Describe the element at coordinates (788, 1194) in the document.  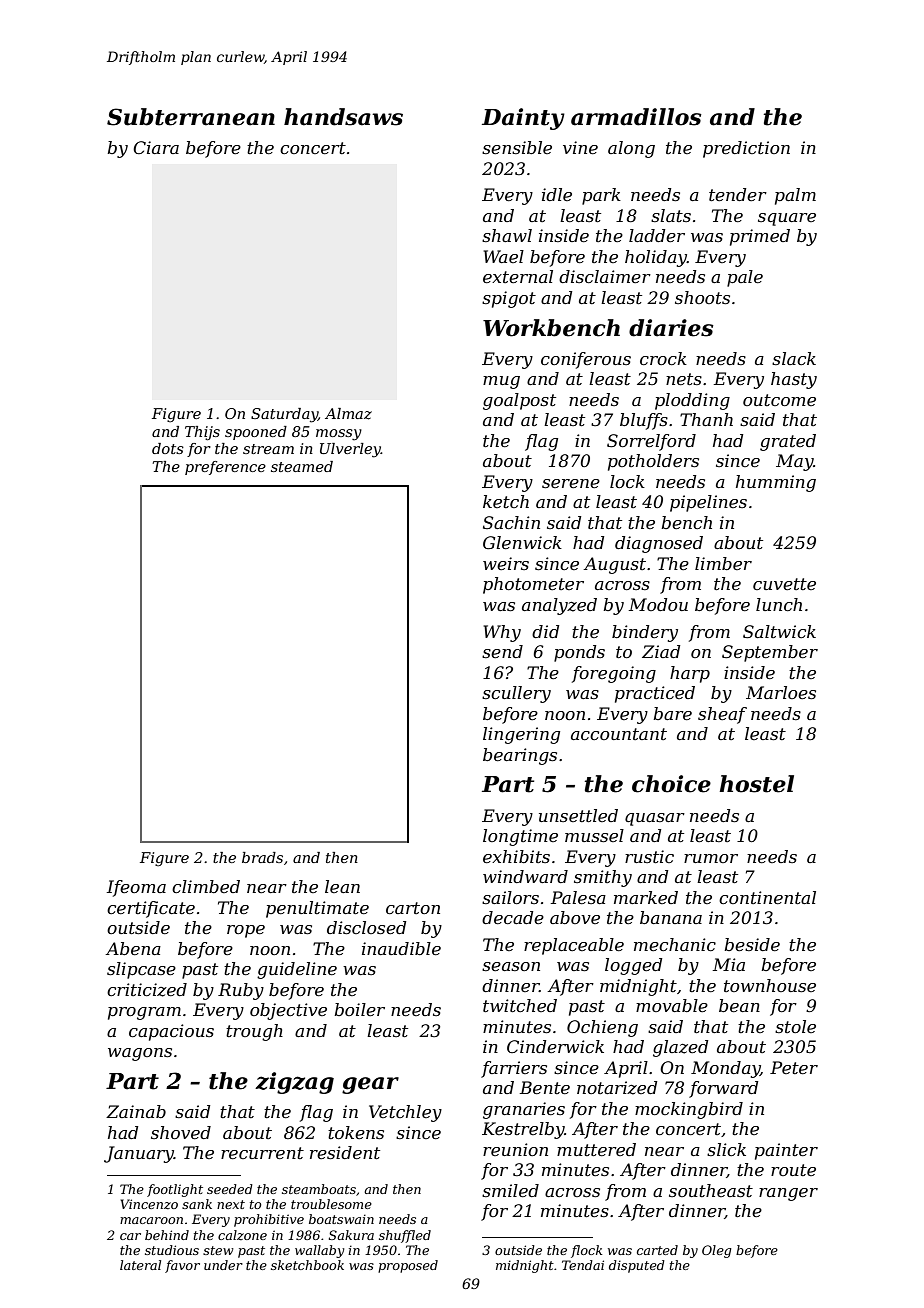
I see `ranger` at that location.
